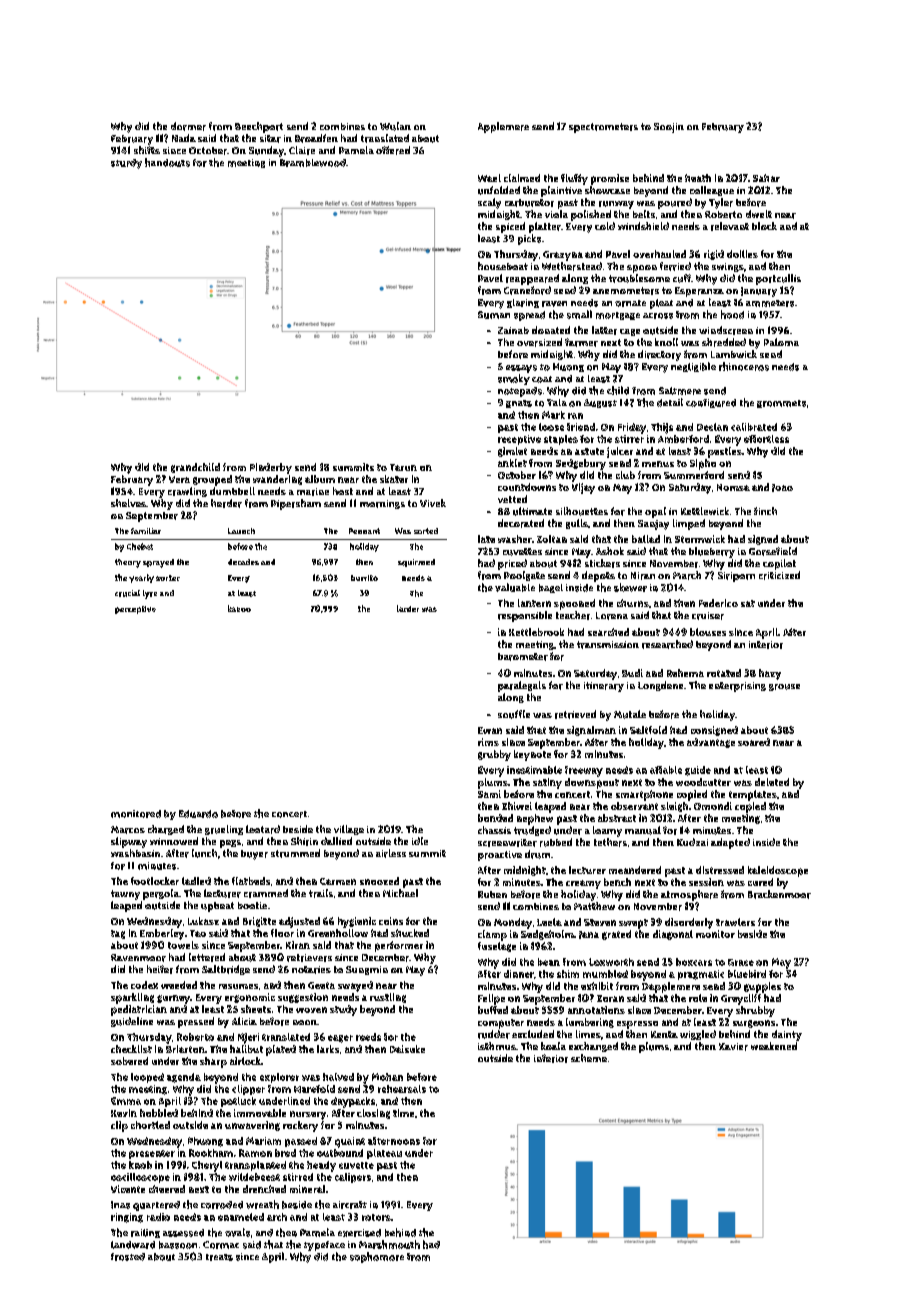 The height and width of the screenshot is (1308, 924). I want to click on treats, so click(219, 1257).
